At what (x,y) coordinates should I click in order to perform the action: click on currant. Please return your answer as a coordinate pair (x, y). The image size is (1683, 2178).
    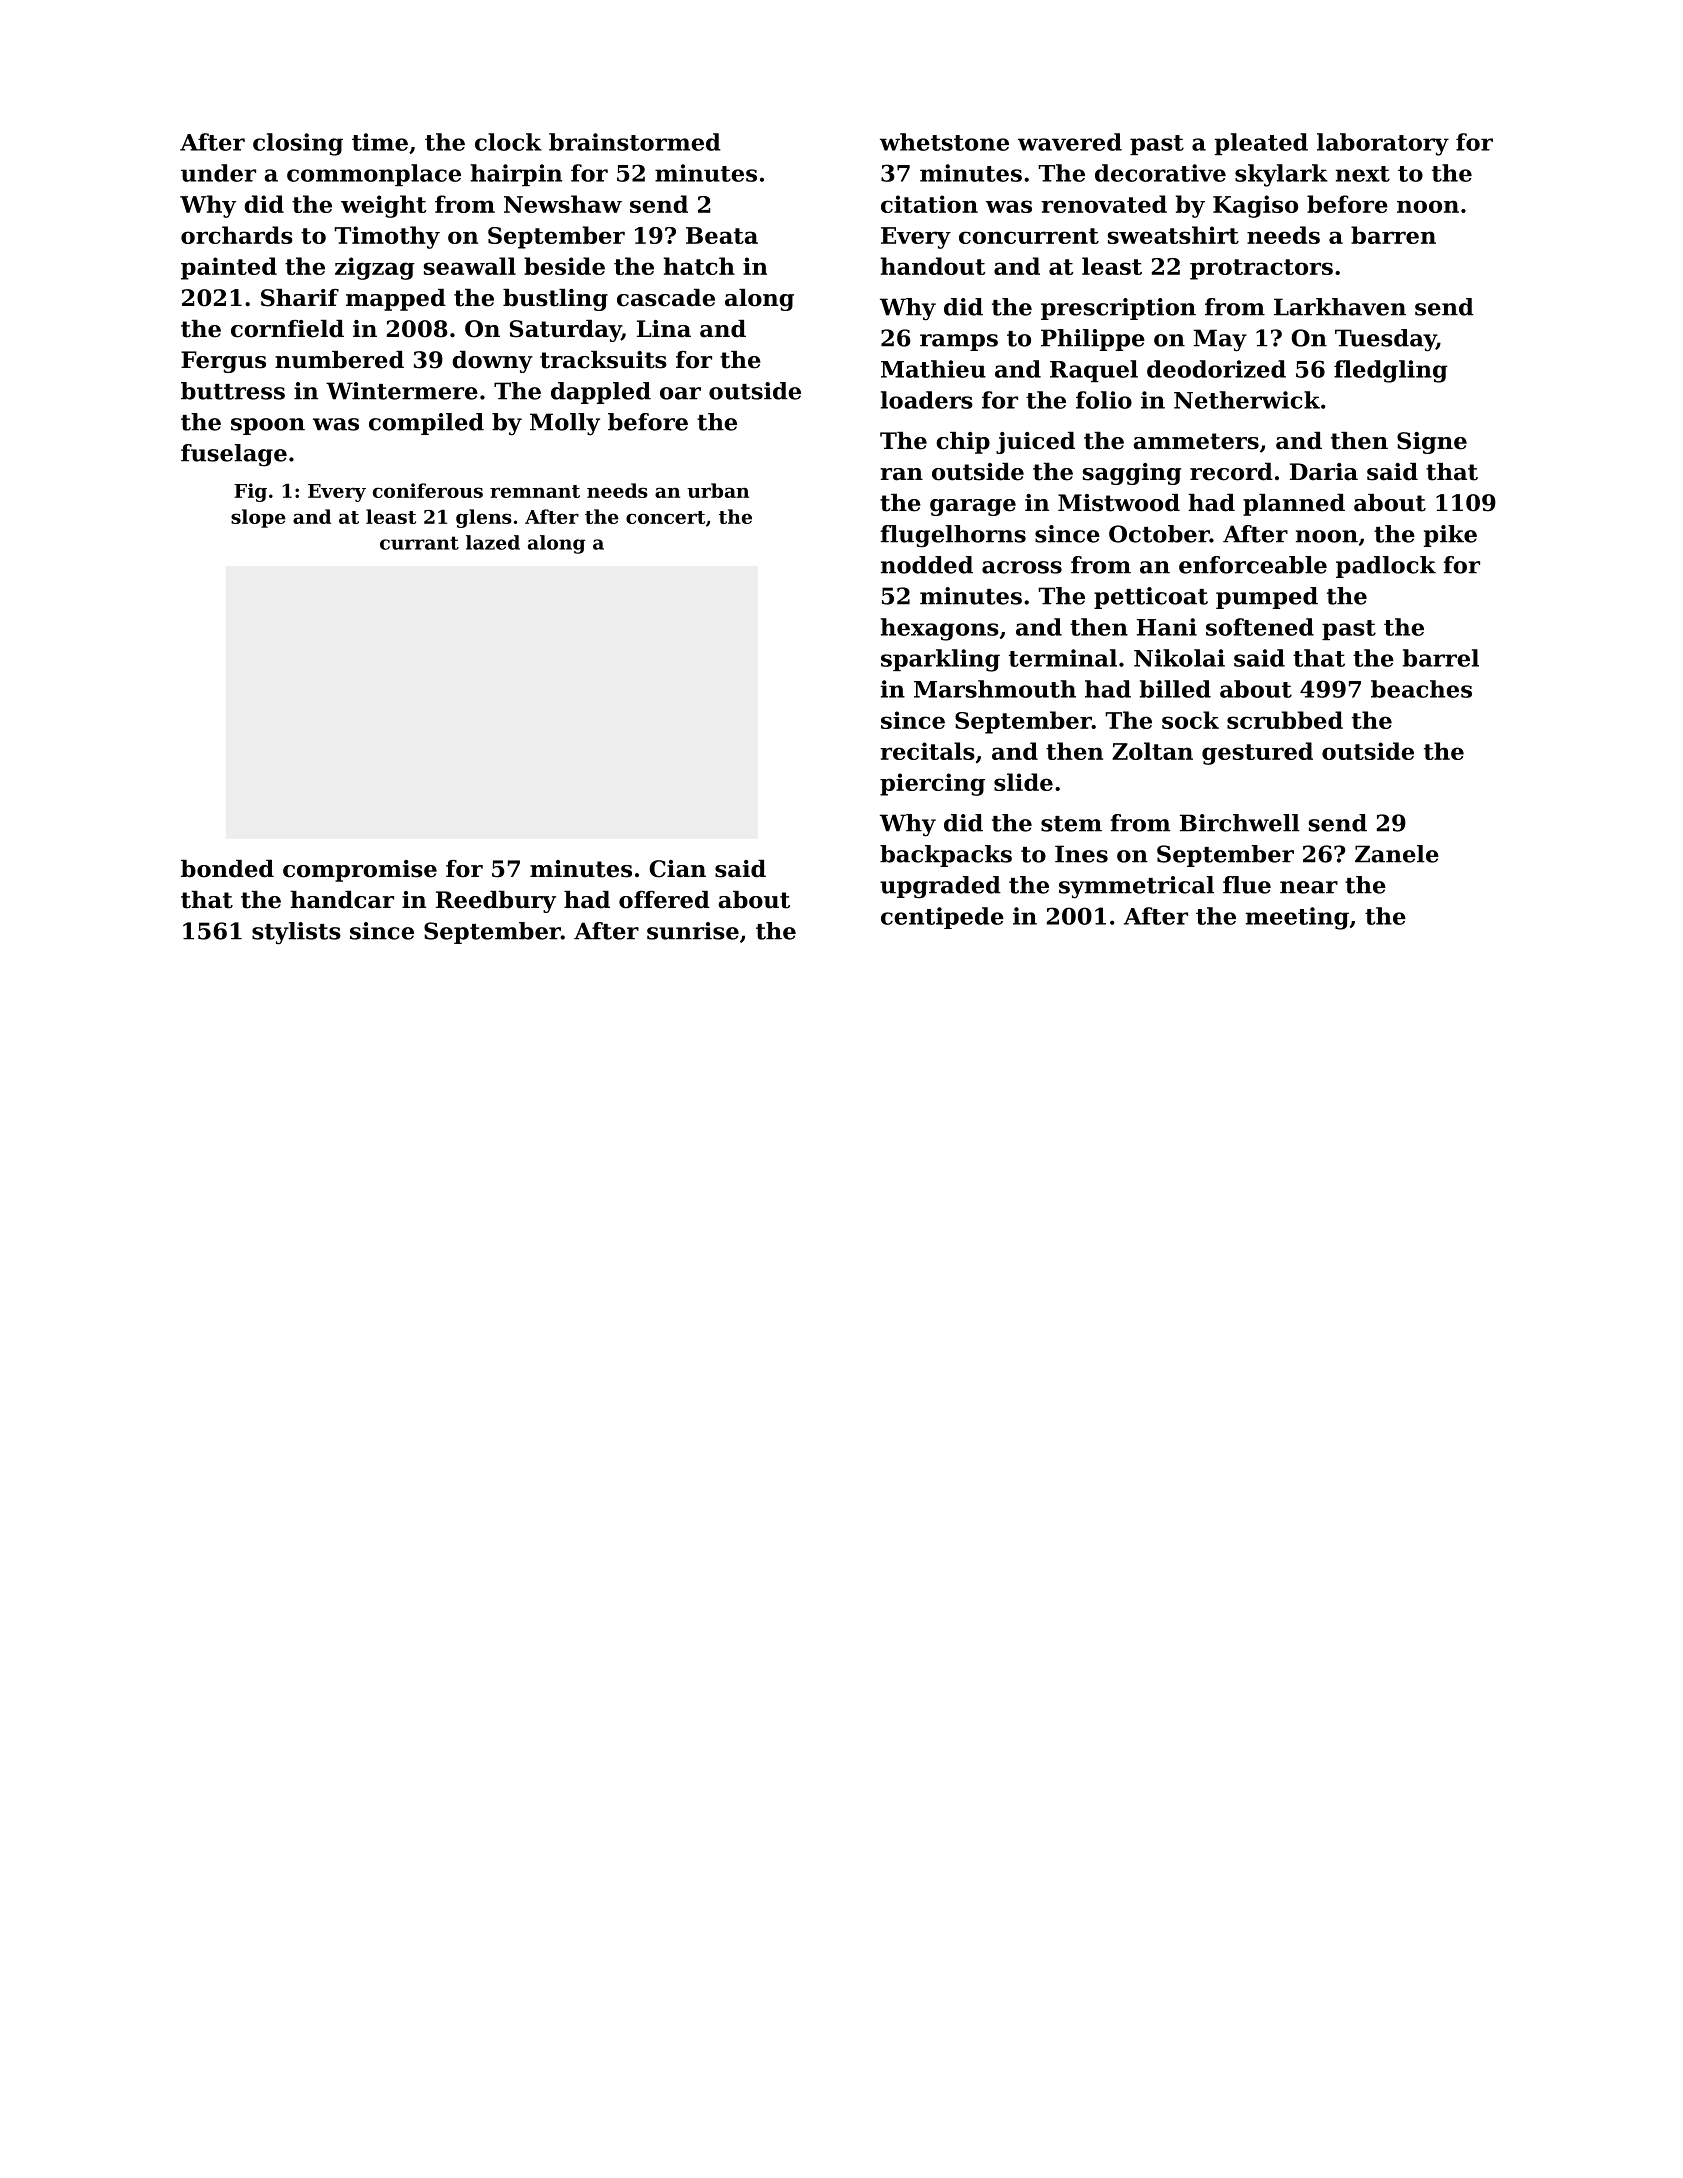
    Looking at the image, I should click on (419, 543).
